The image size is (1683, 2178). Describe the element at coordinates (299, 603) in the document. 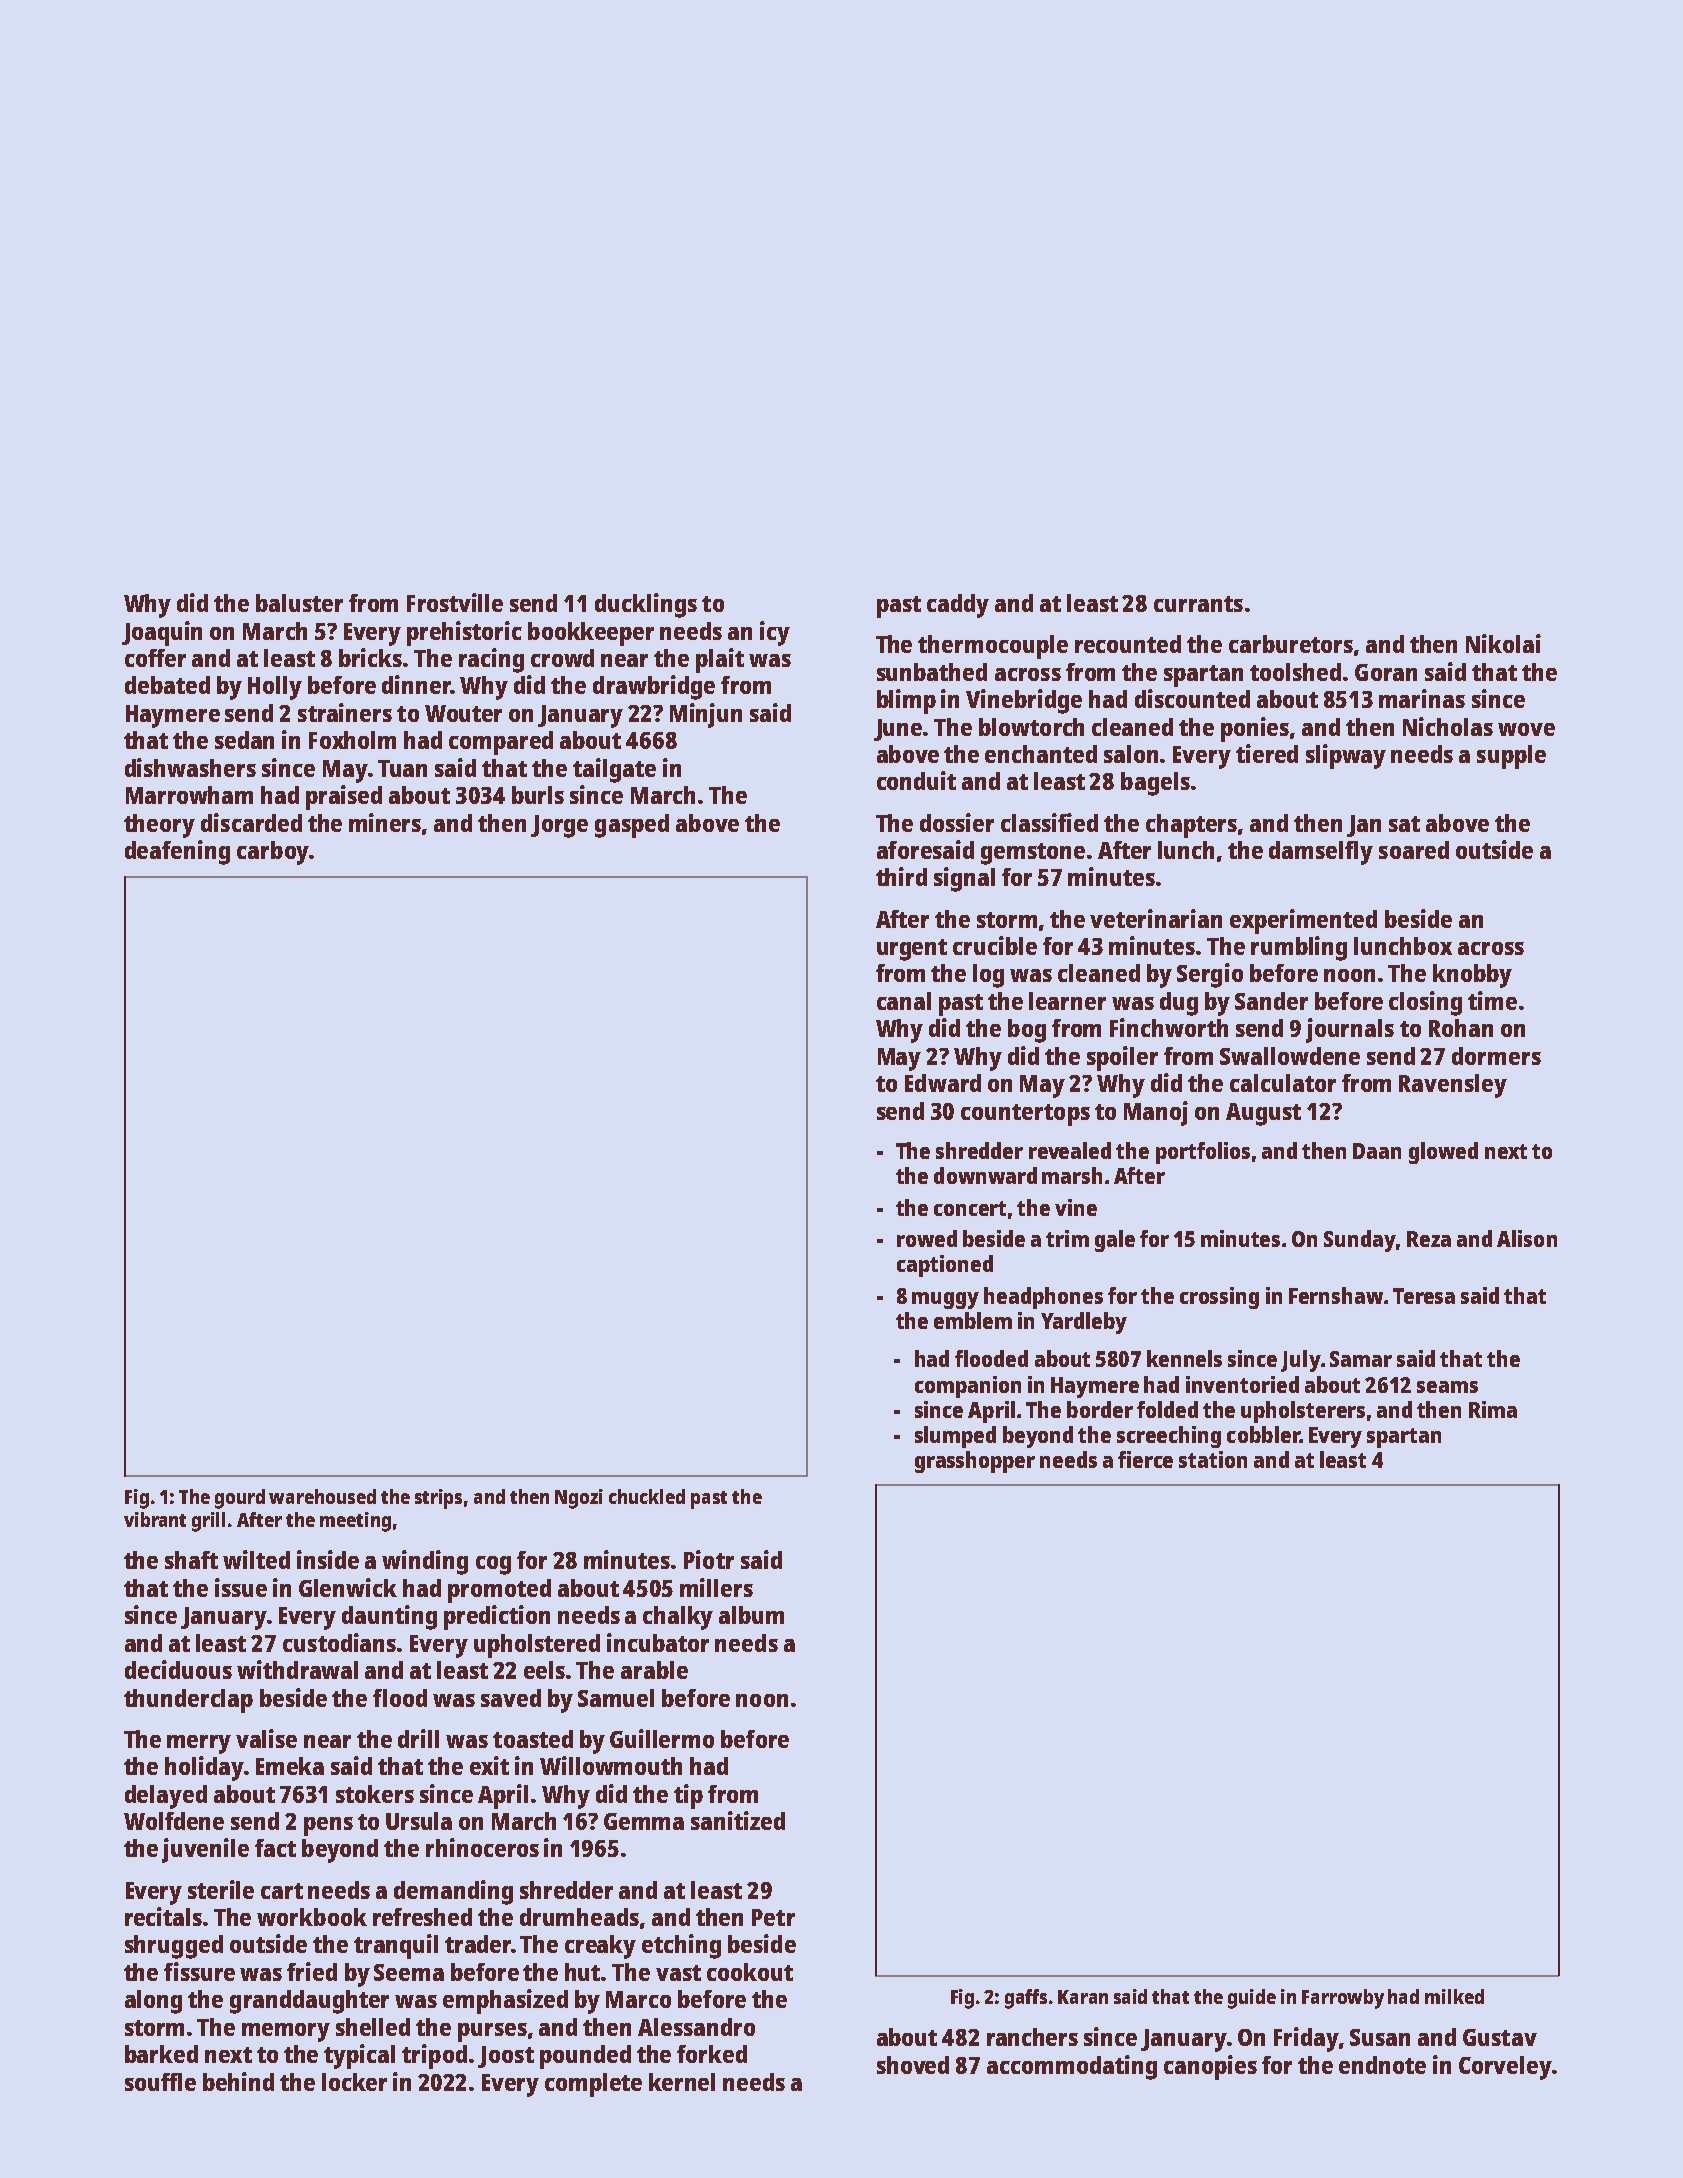

I see `baluster` at that location.
